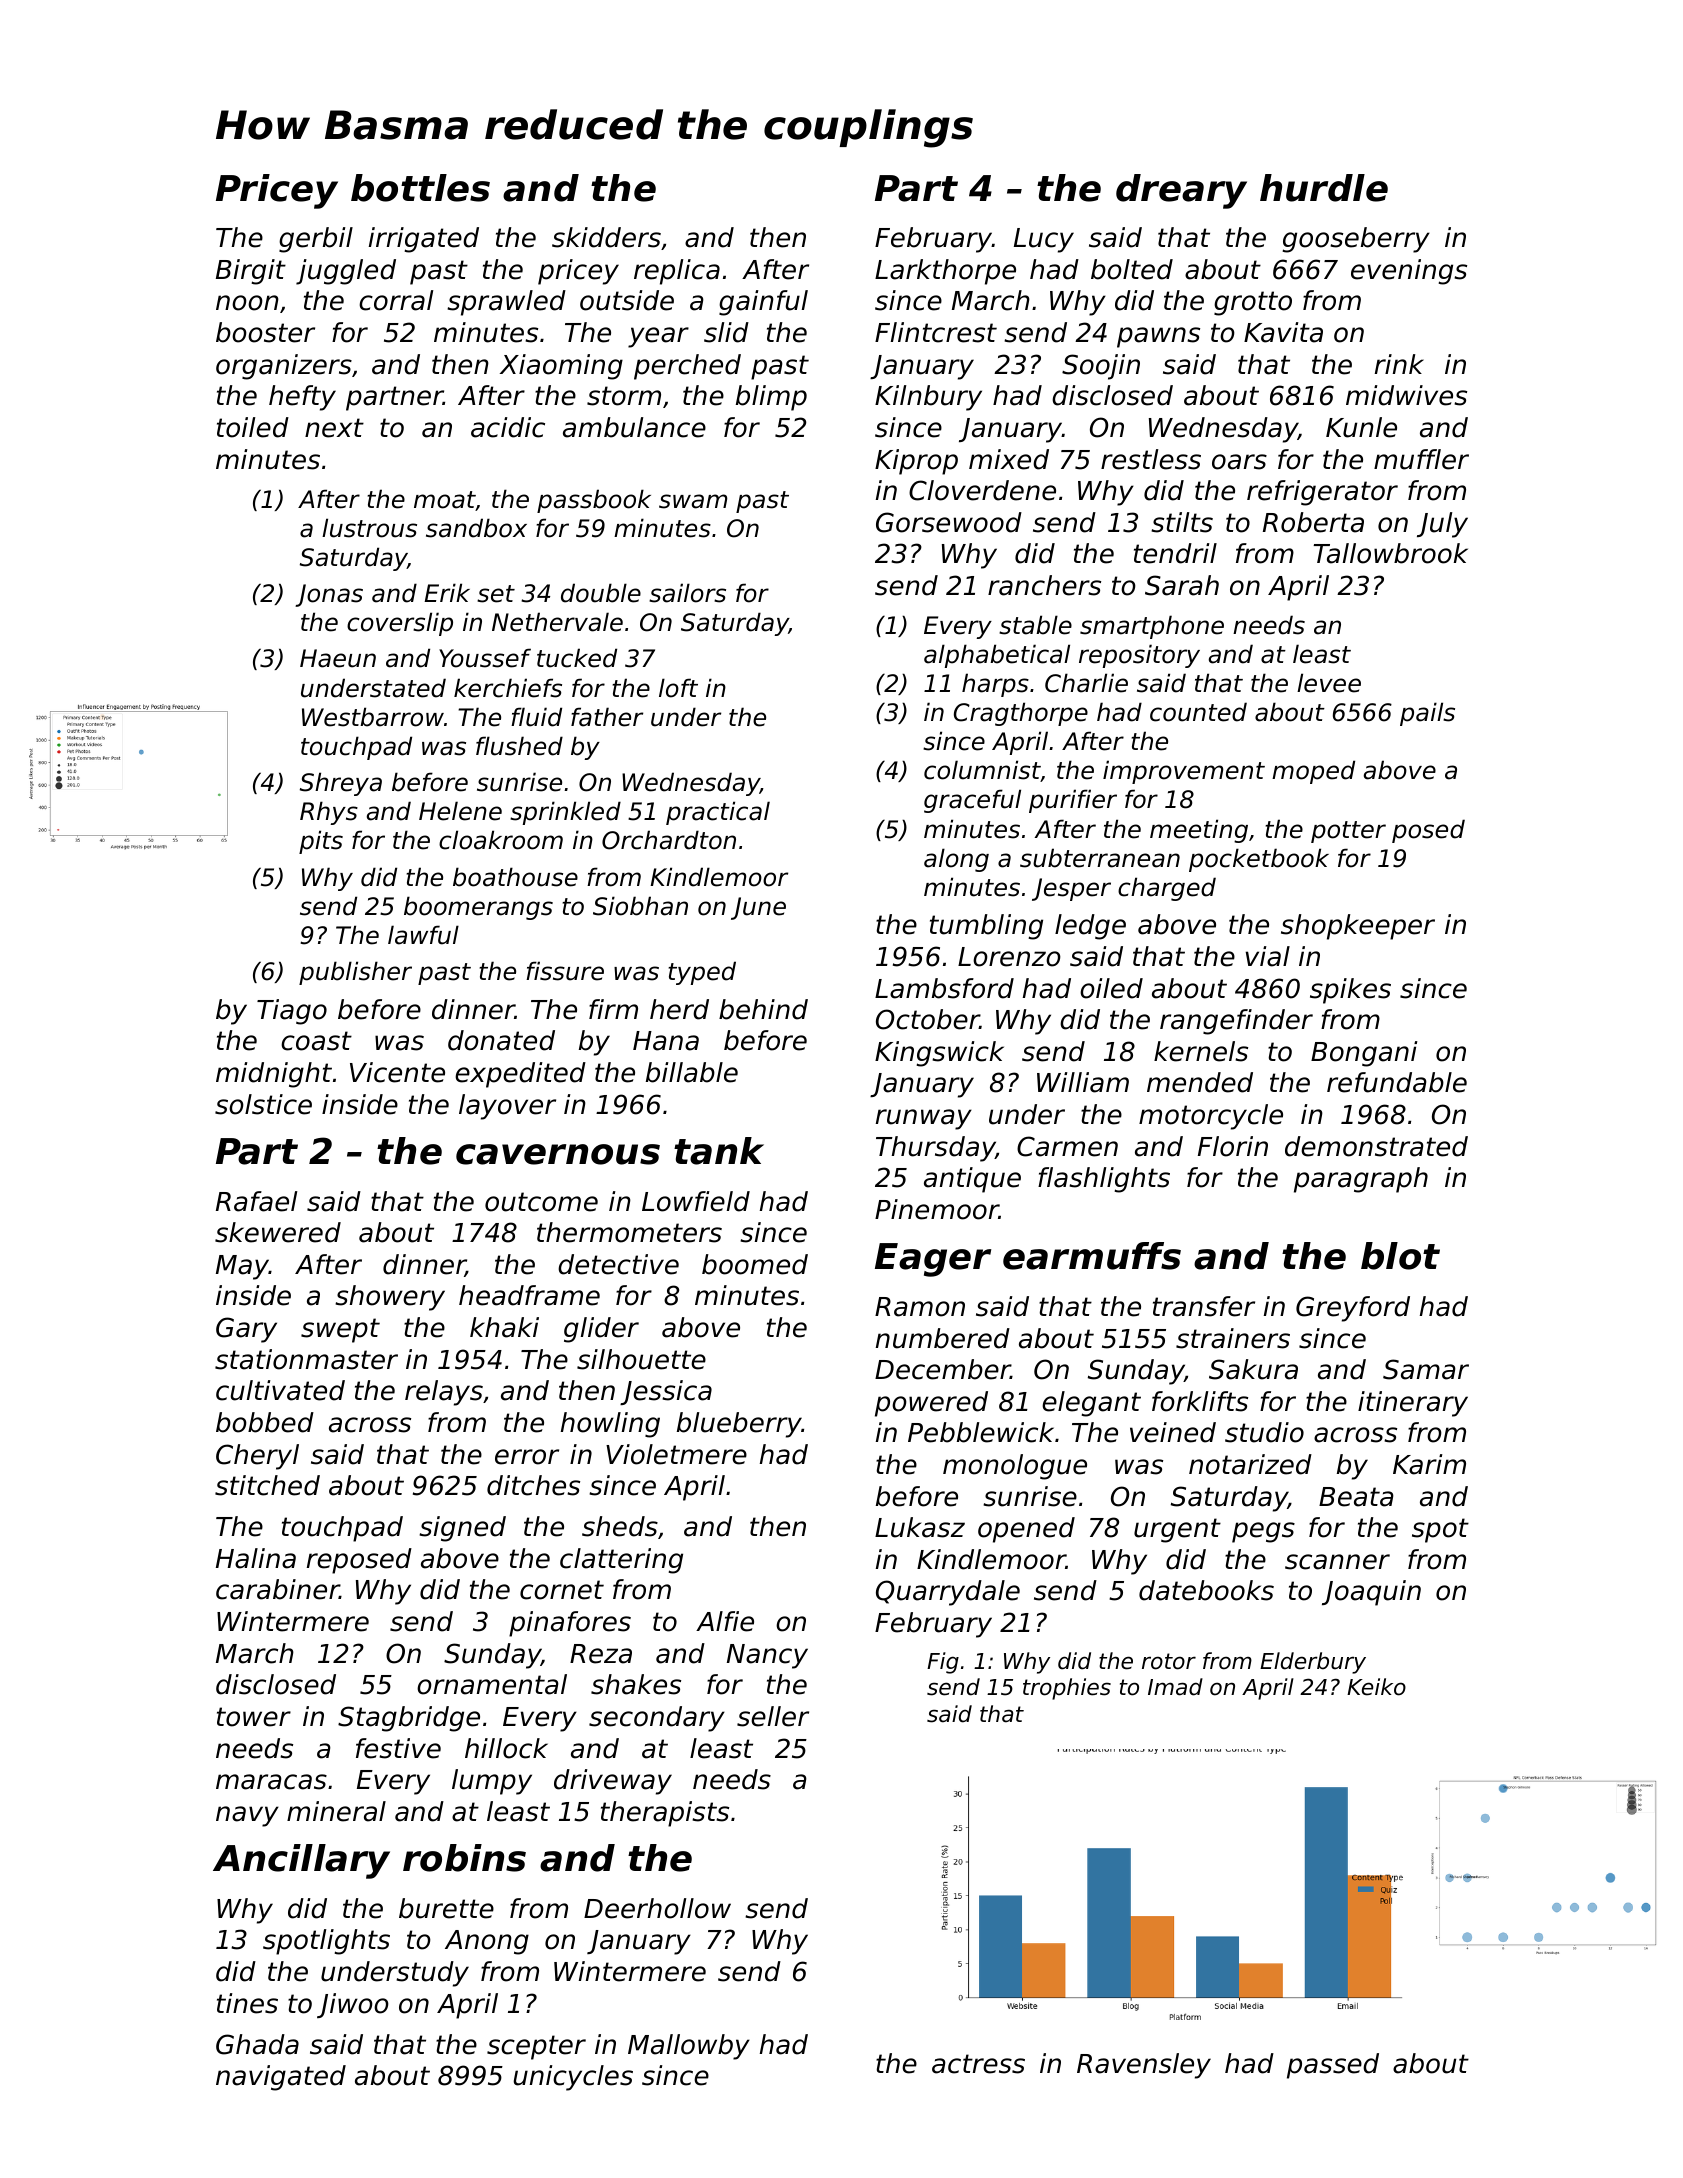  I want to click on Imad, so click(1175, 1687).
